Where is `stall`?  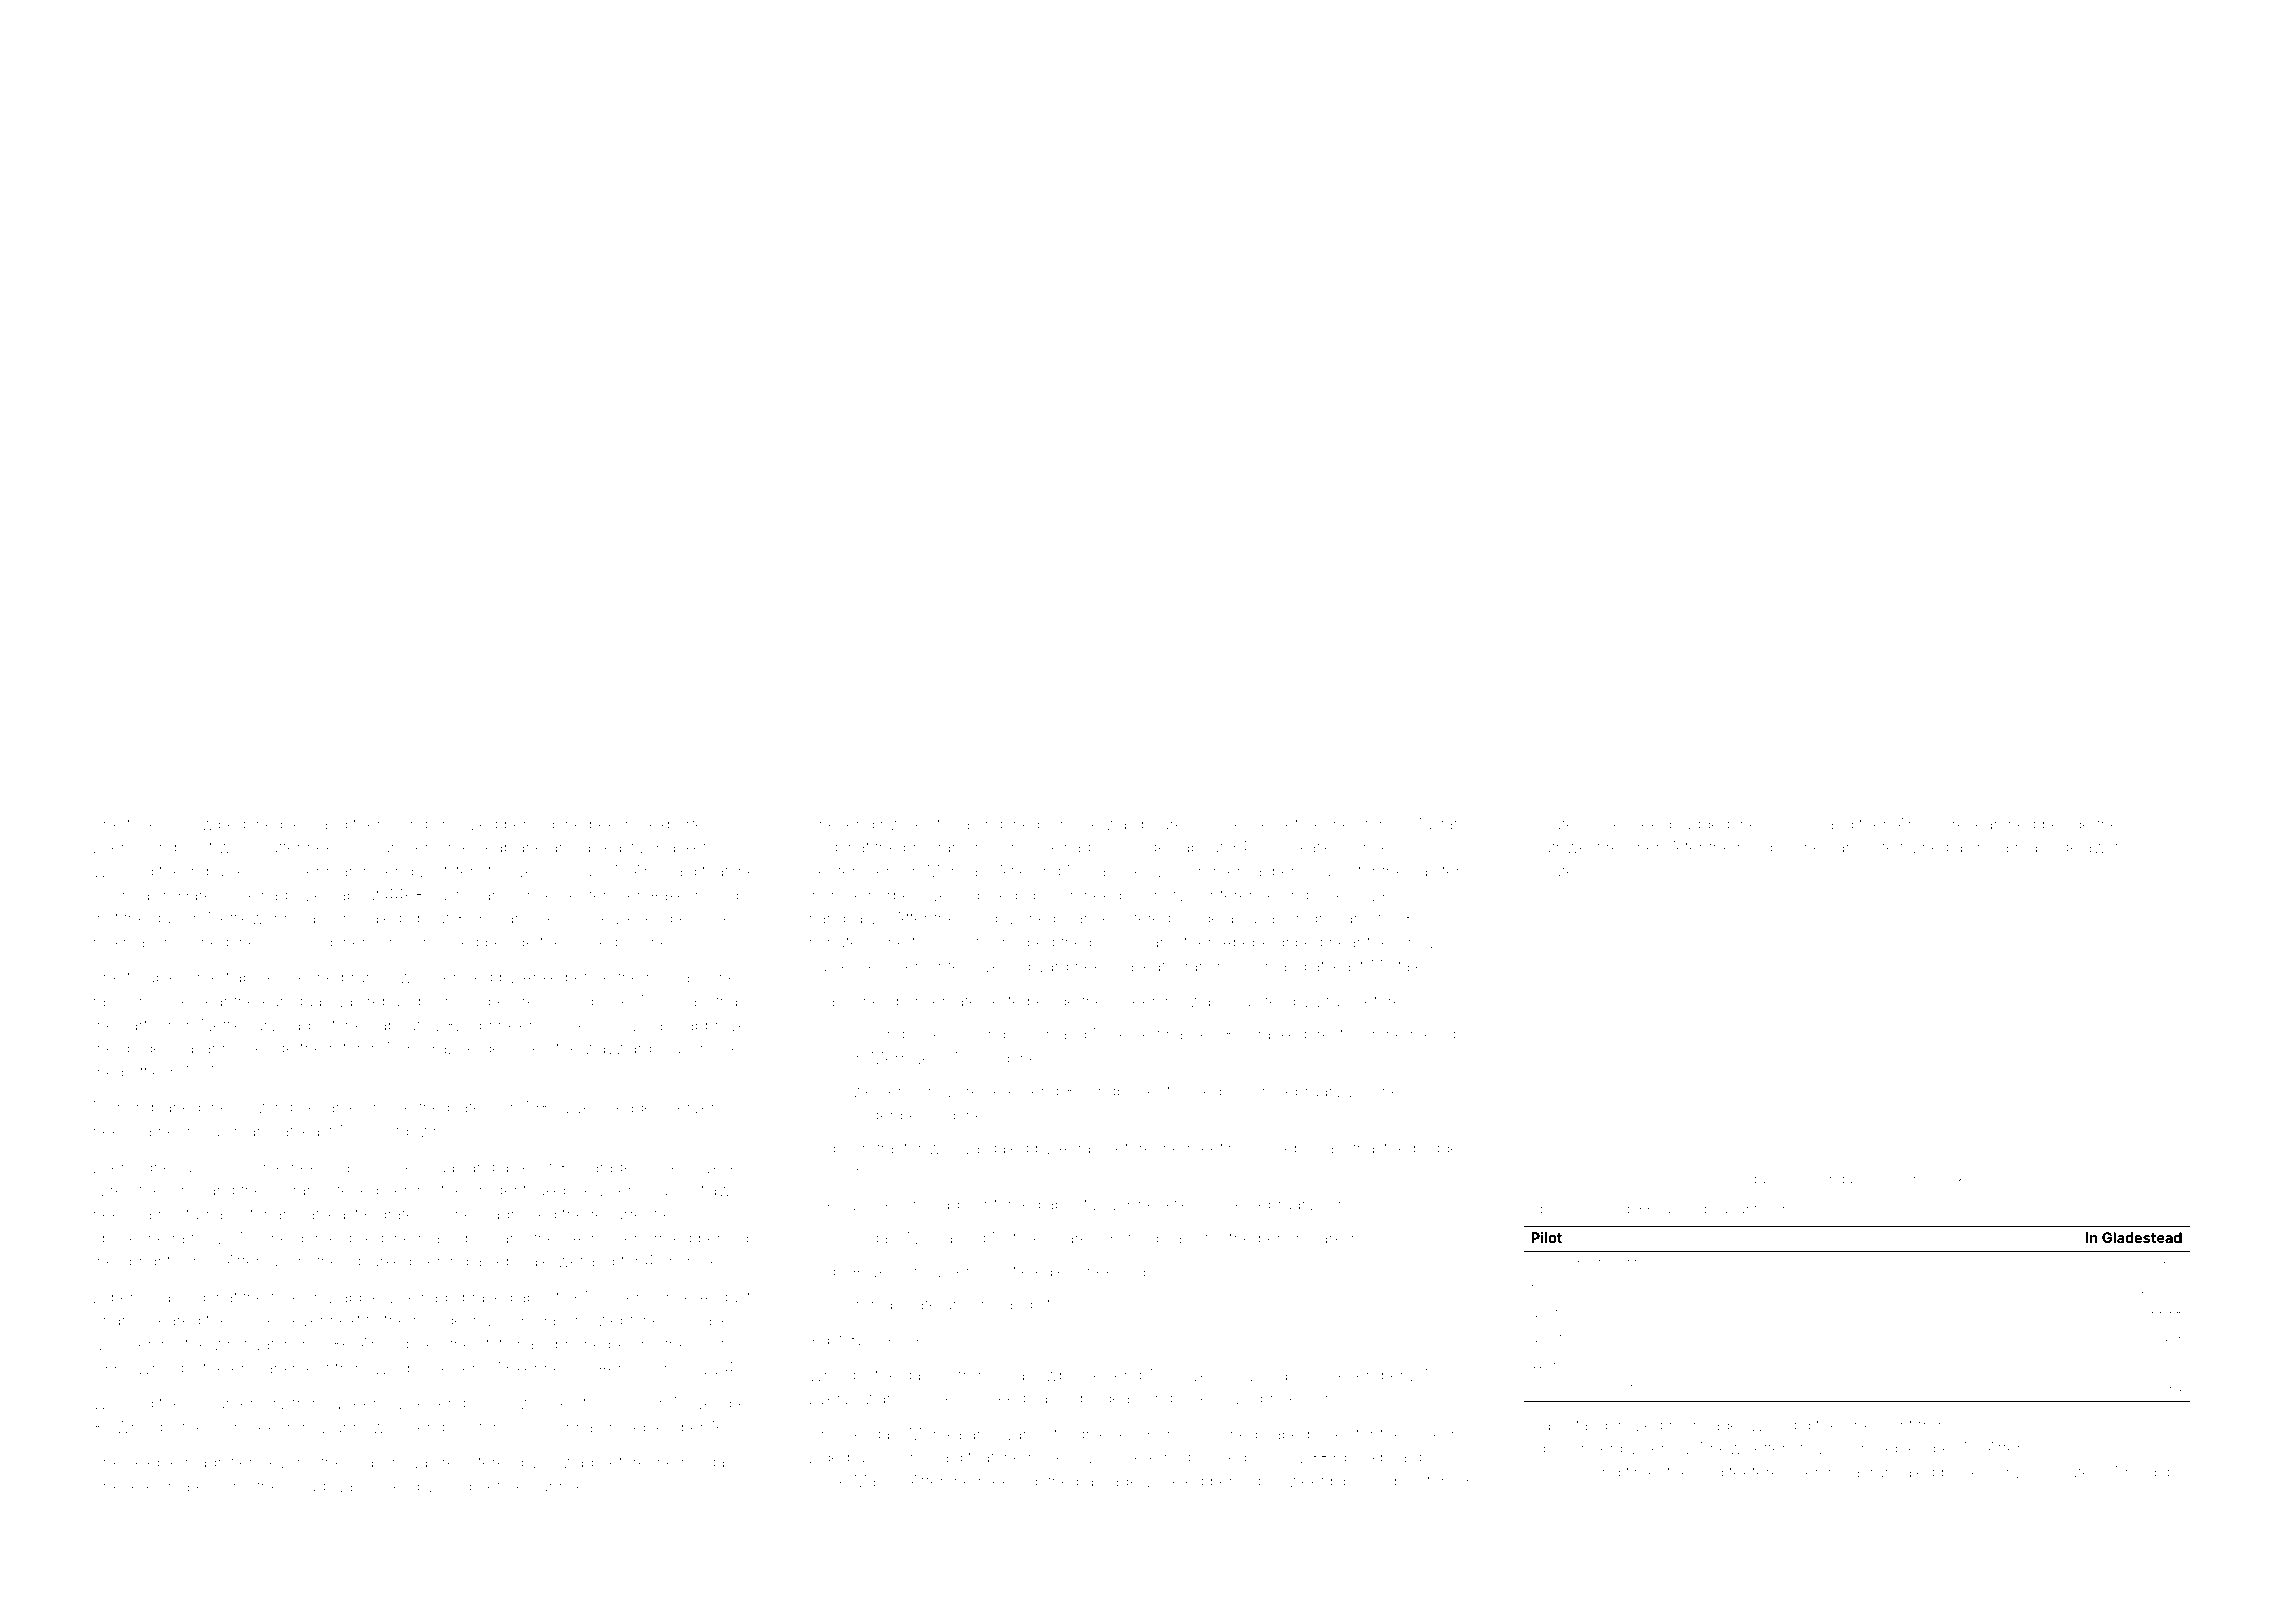
stall is located at coordinates (943, 824).
